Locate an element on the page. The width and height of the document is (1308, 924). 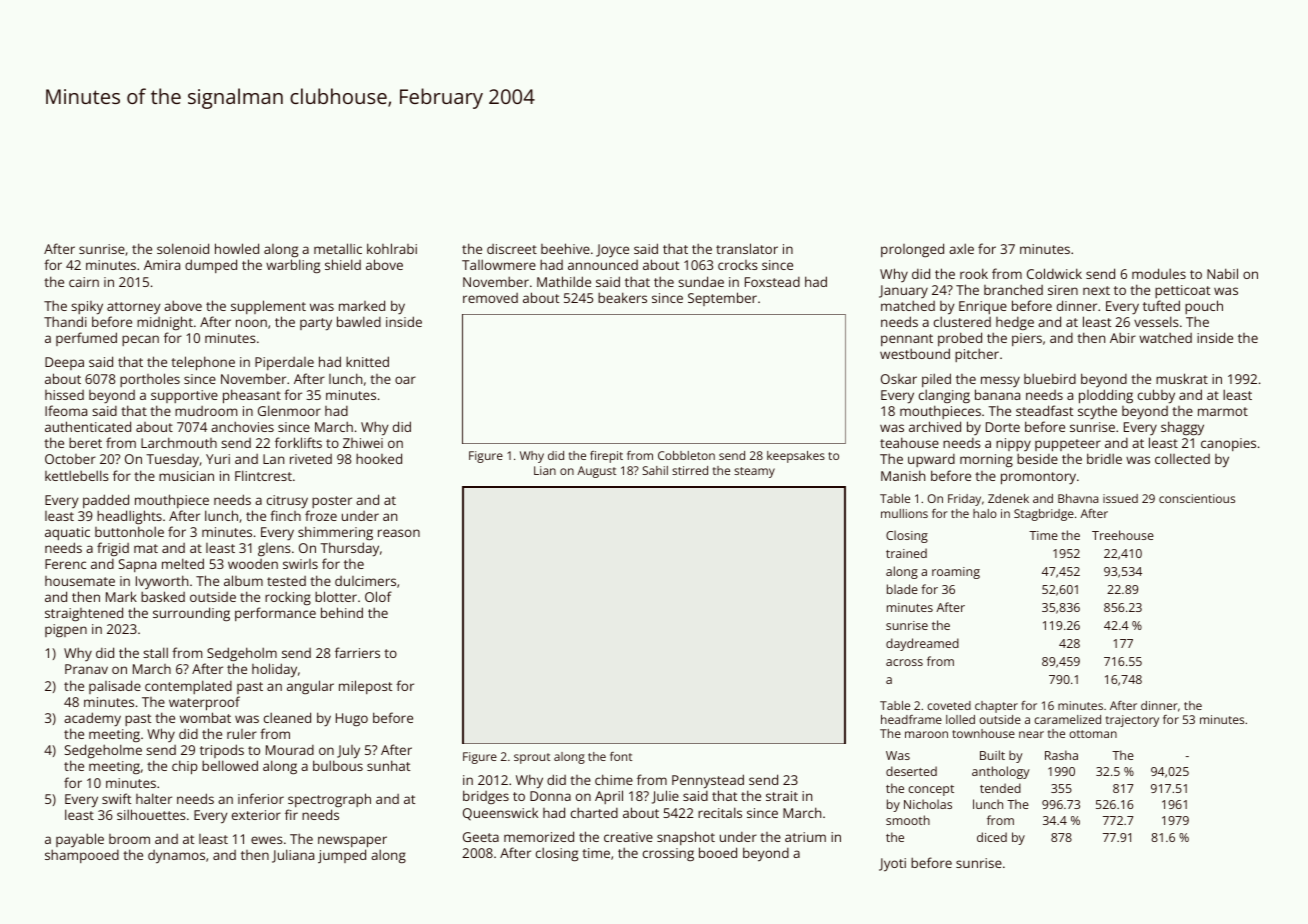
canopies is located at coordinates (1228, 444).
